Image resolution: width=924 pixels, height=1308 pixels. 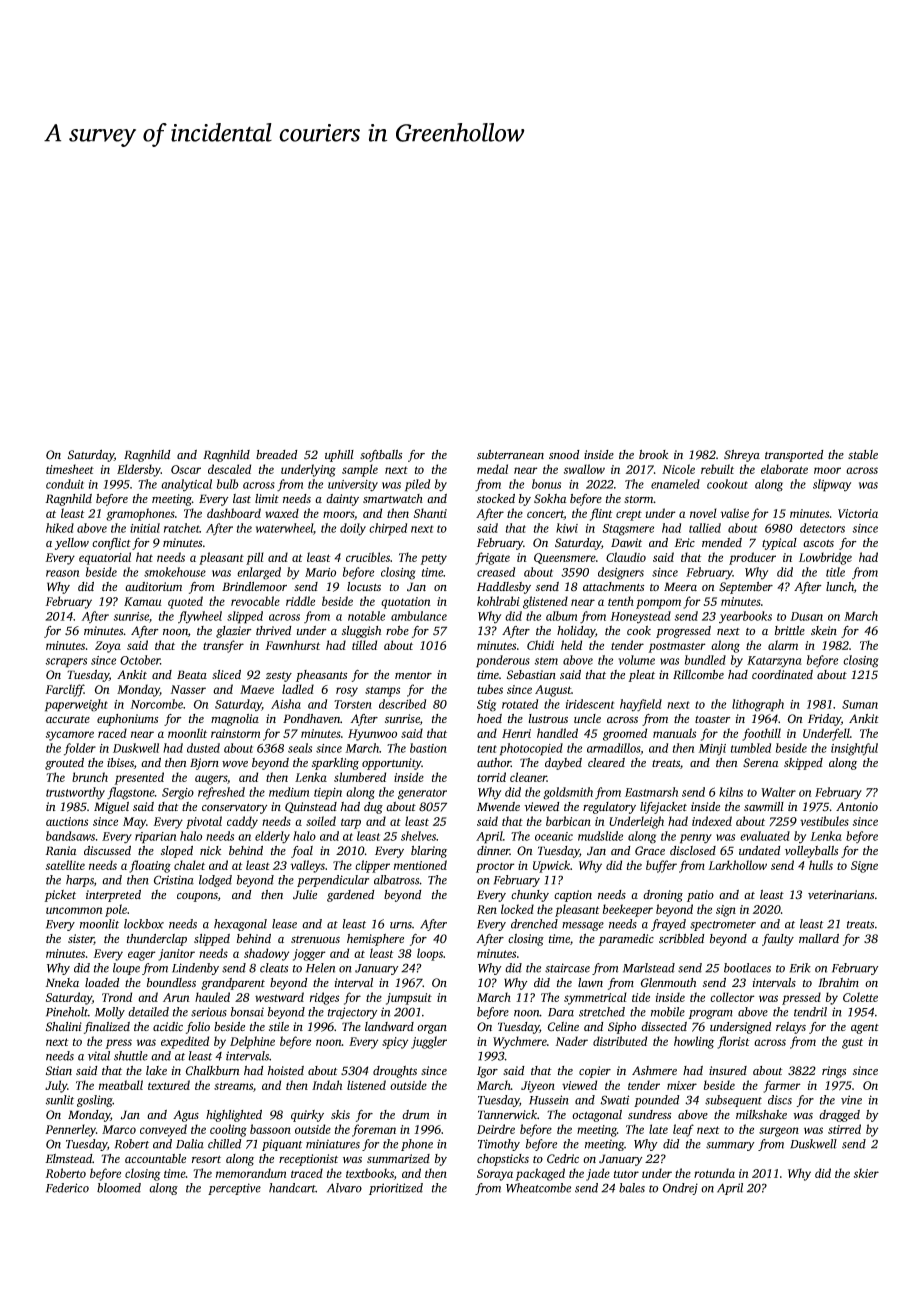 I want to click on Agus, so click(x=186, y=1116).
